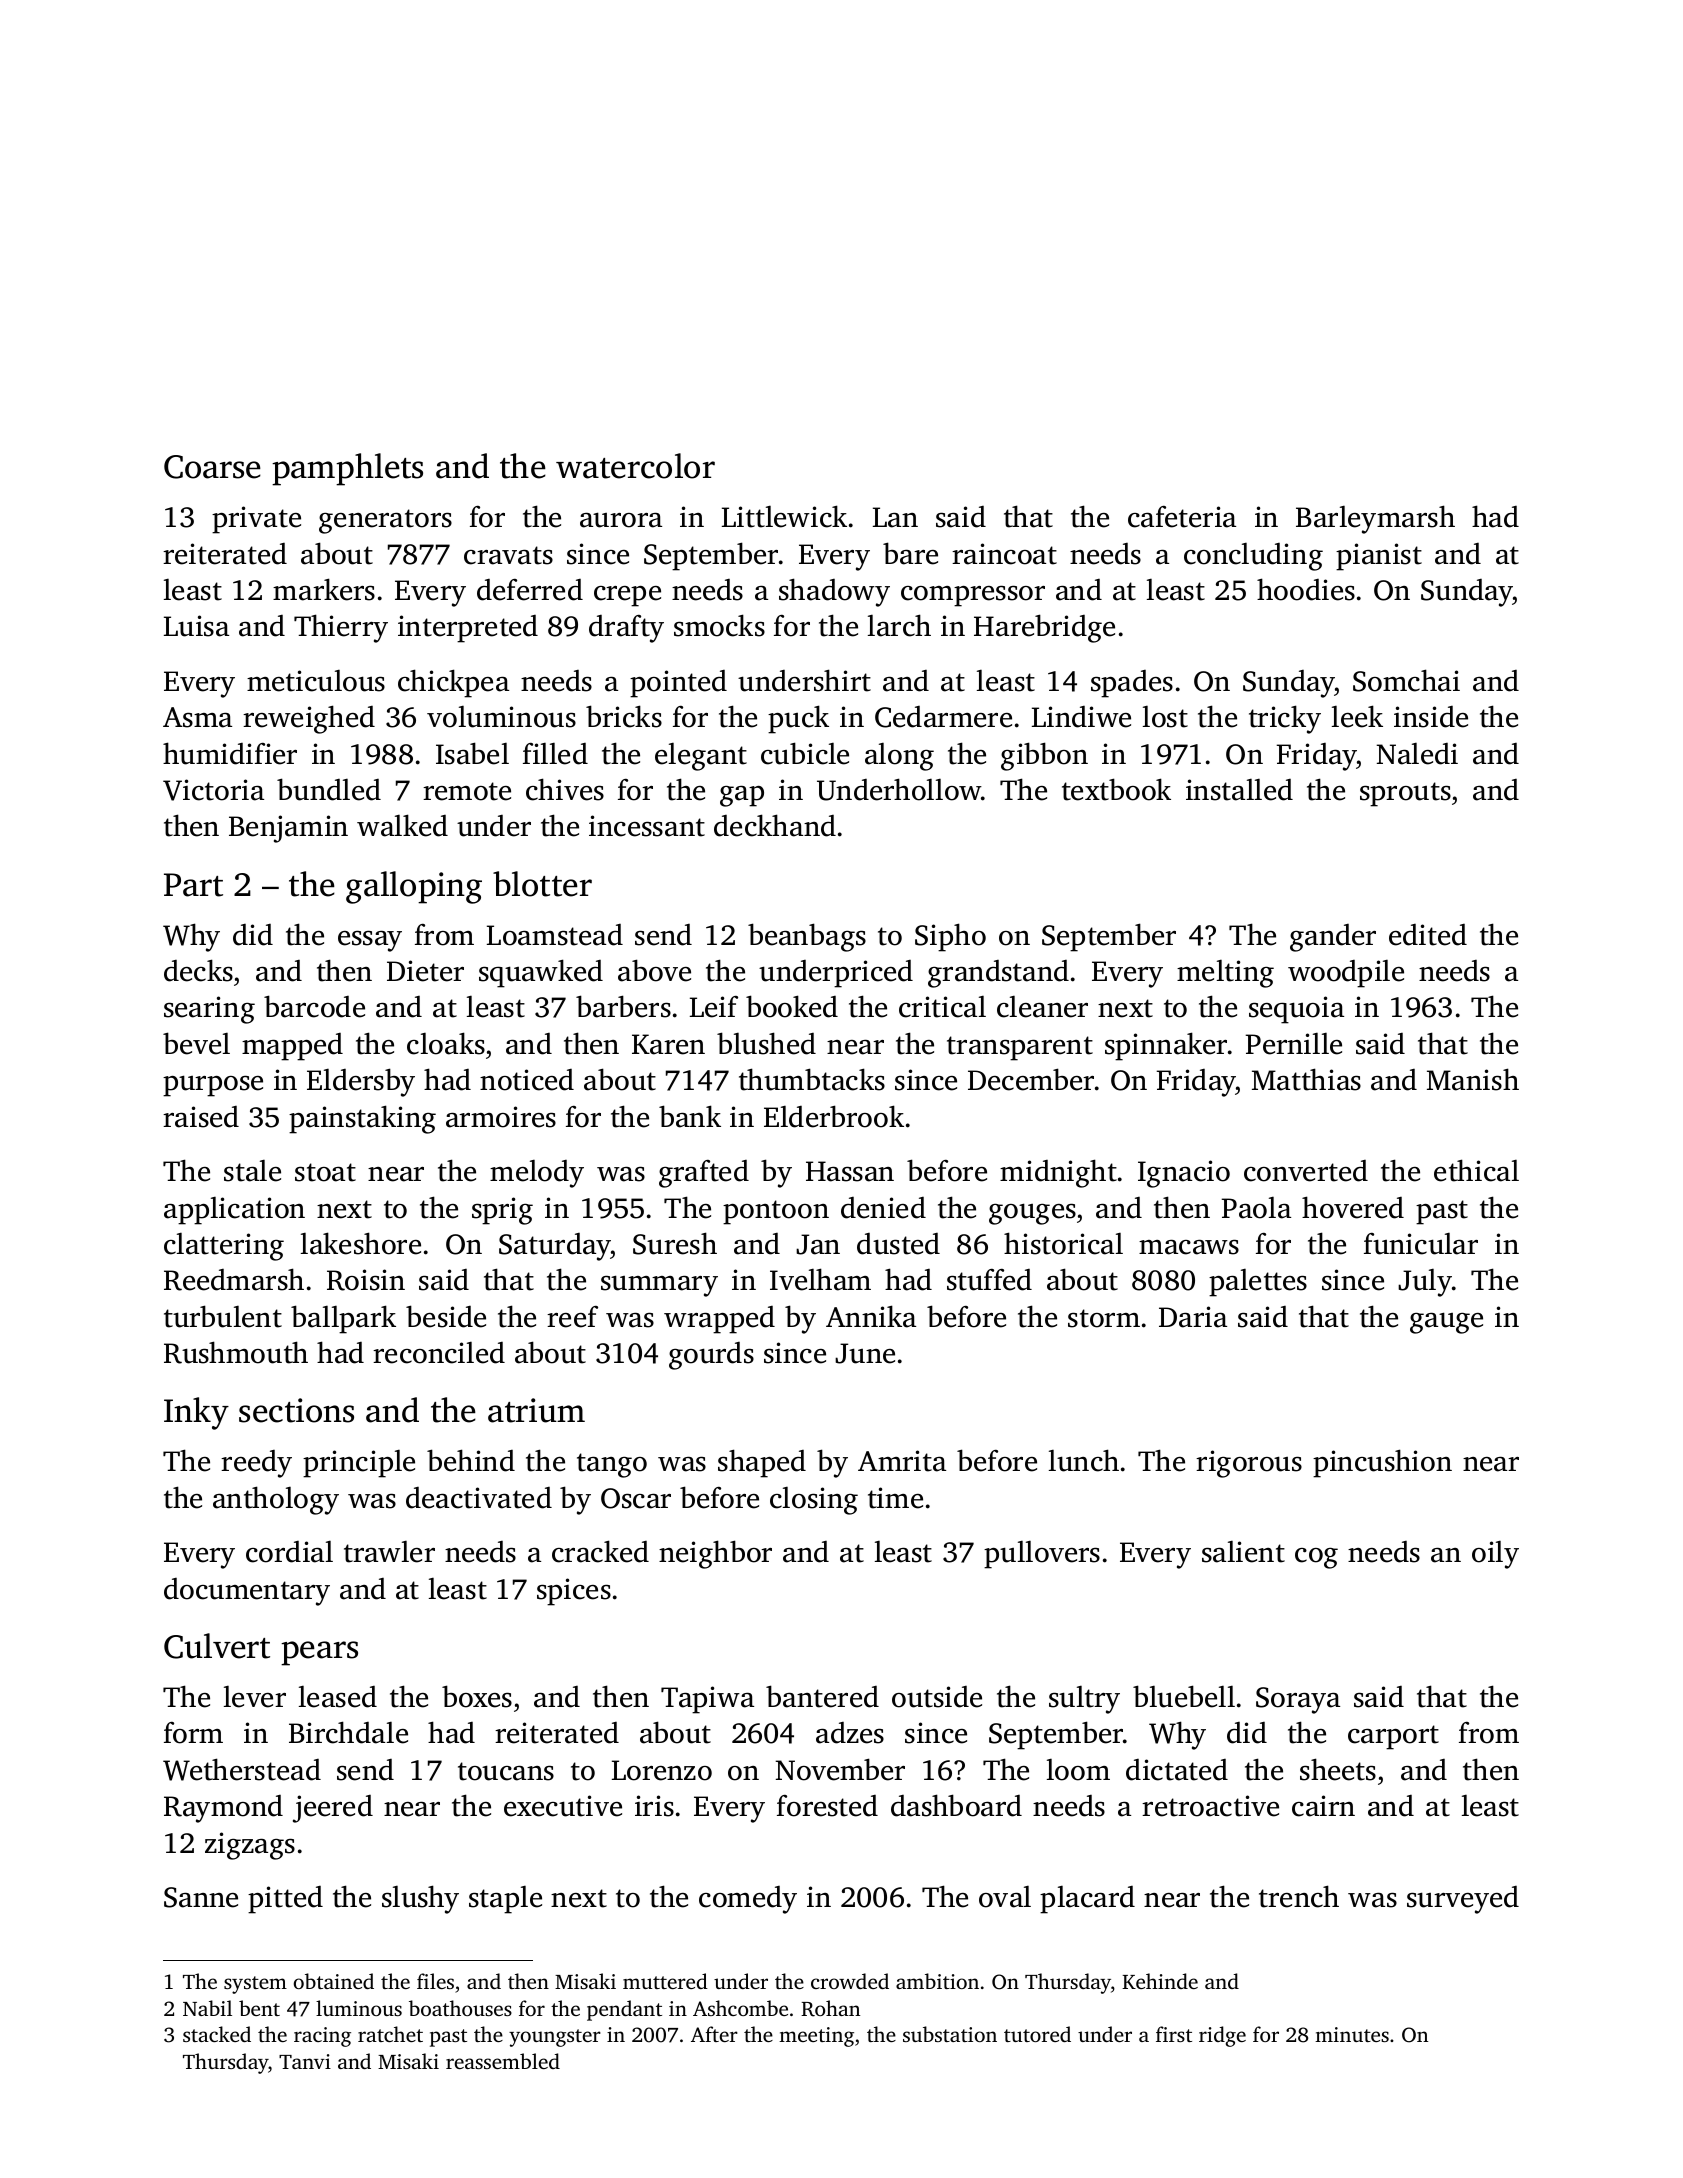  I want to click on cloaks, so click(446, 1043).
